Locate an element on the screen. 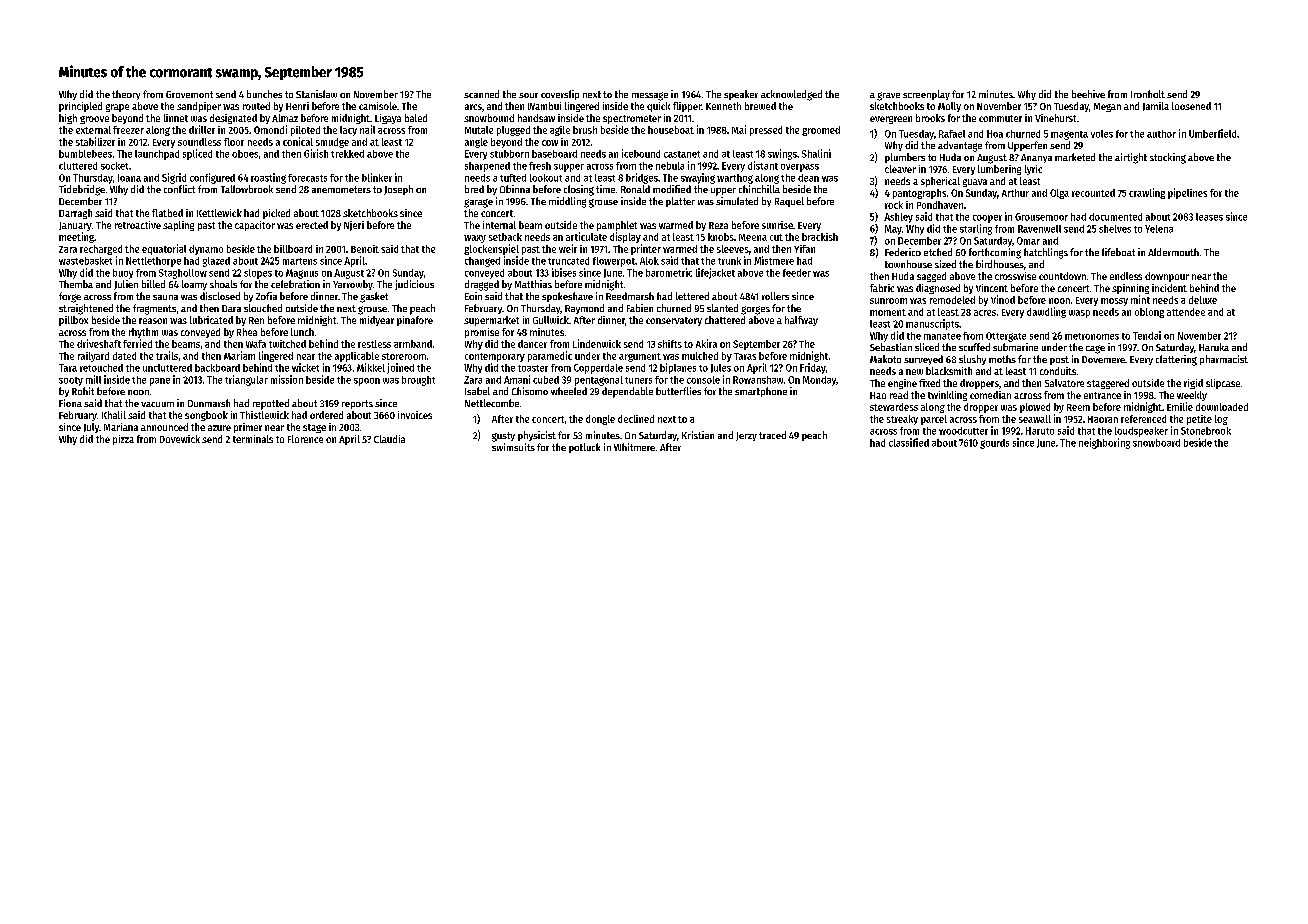 This screenshot has width=1308, height=924. swimsuits is located at coordinates (513, 447).
